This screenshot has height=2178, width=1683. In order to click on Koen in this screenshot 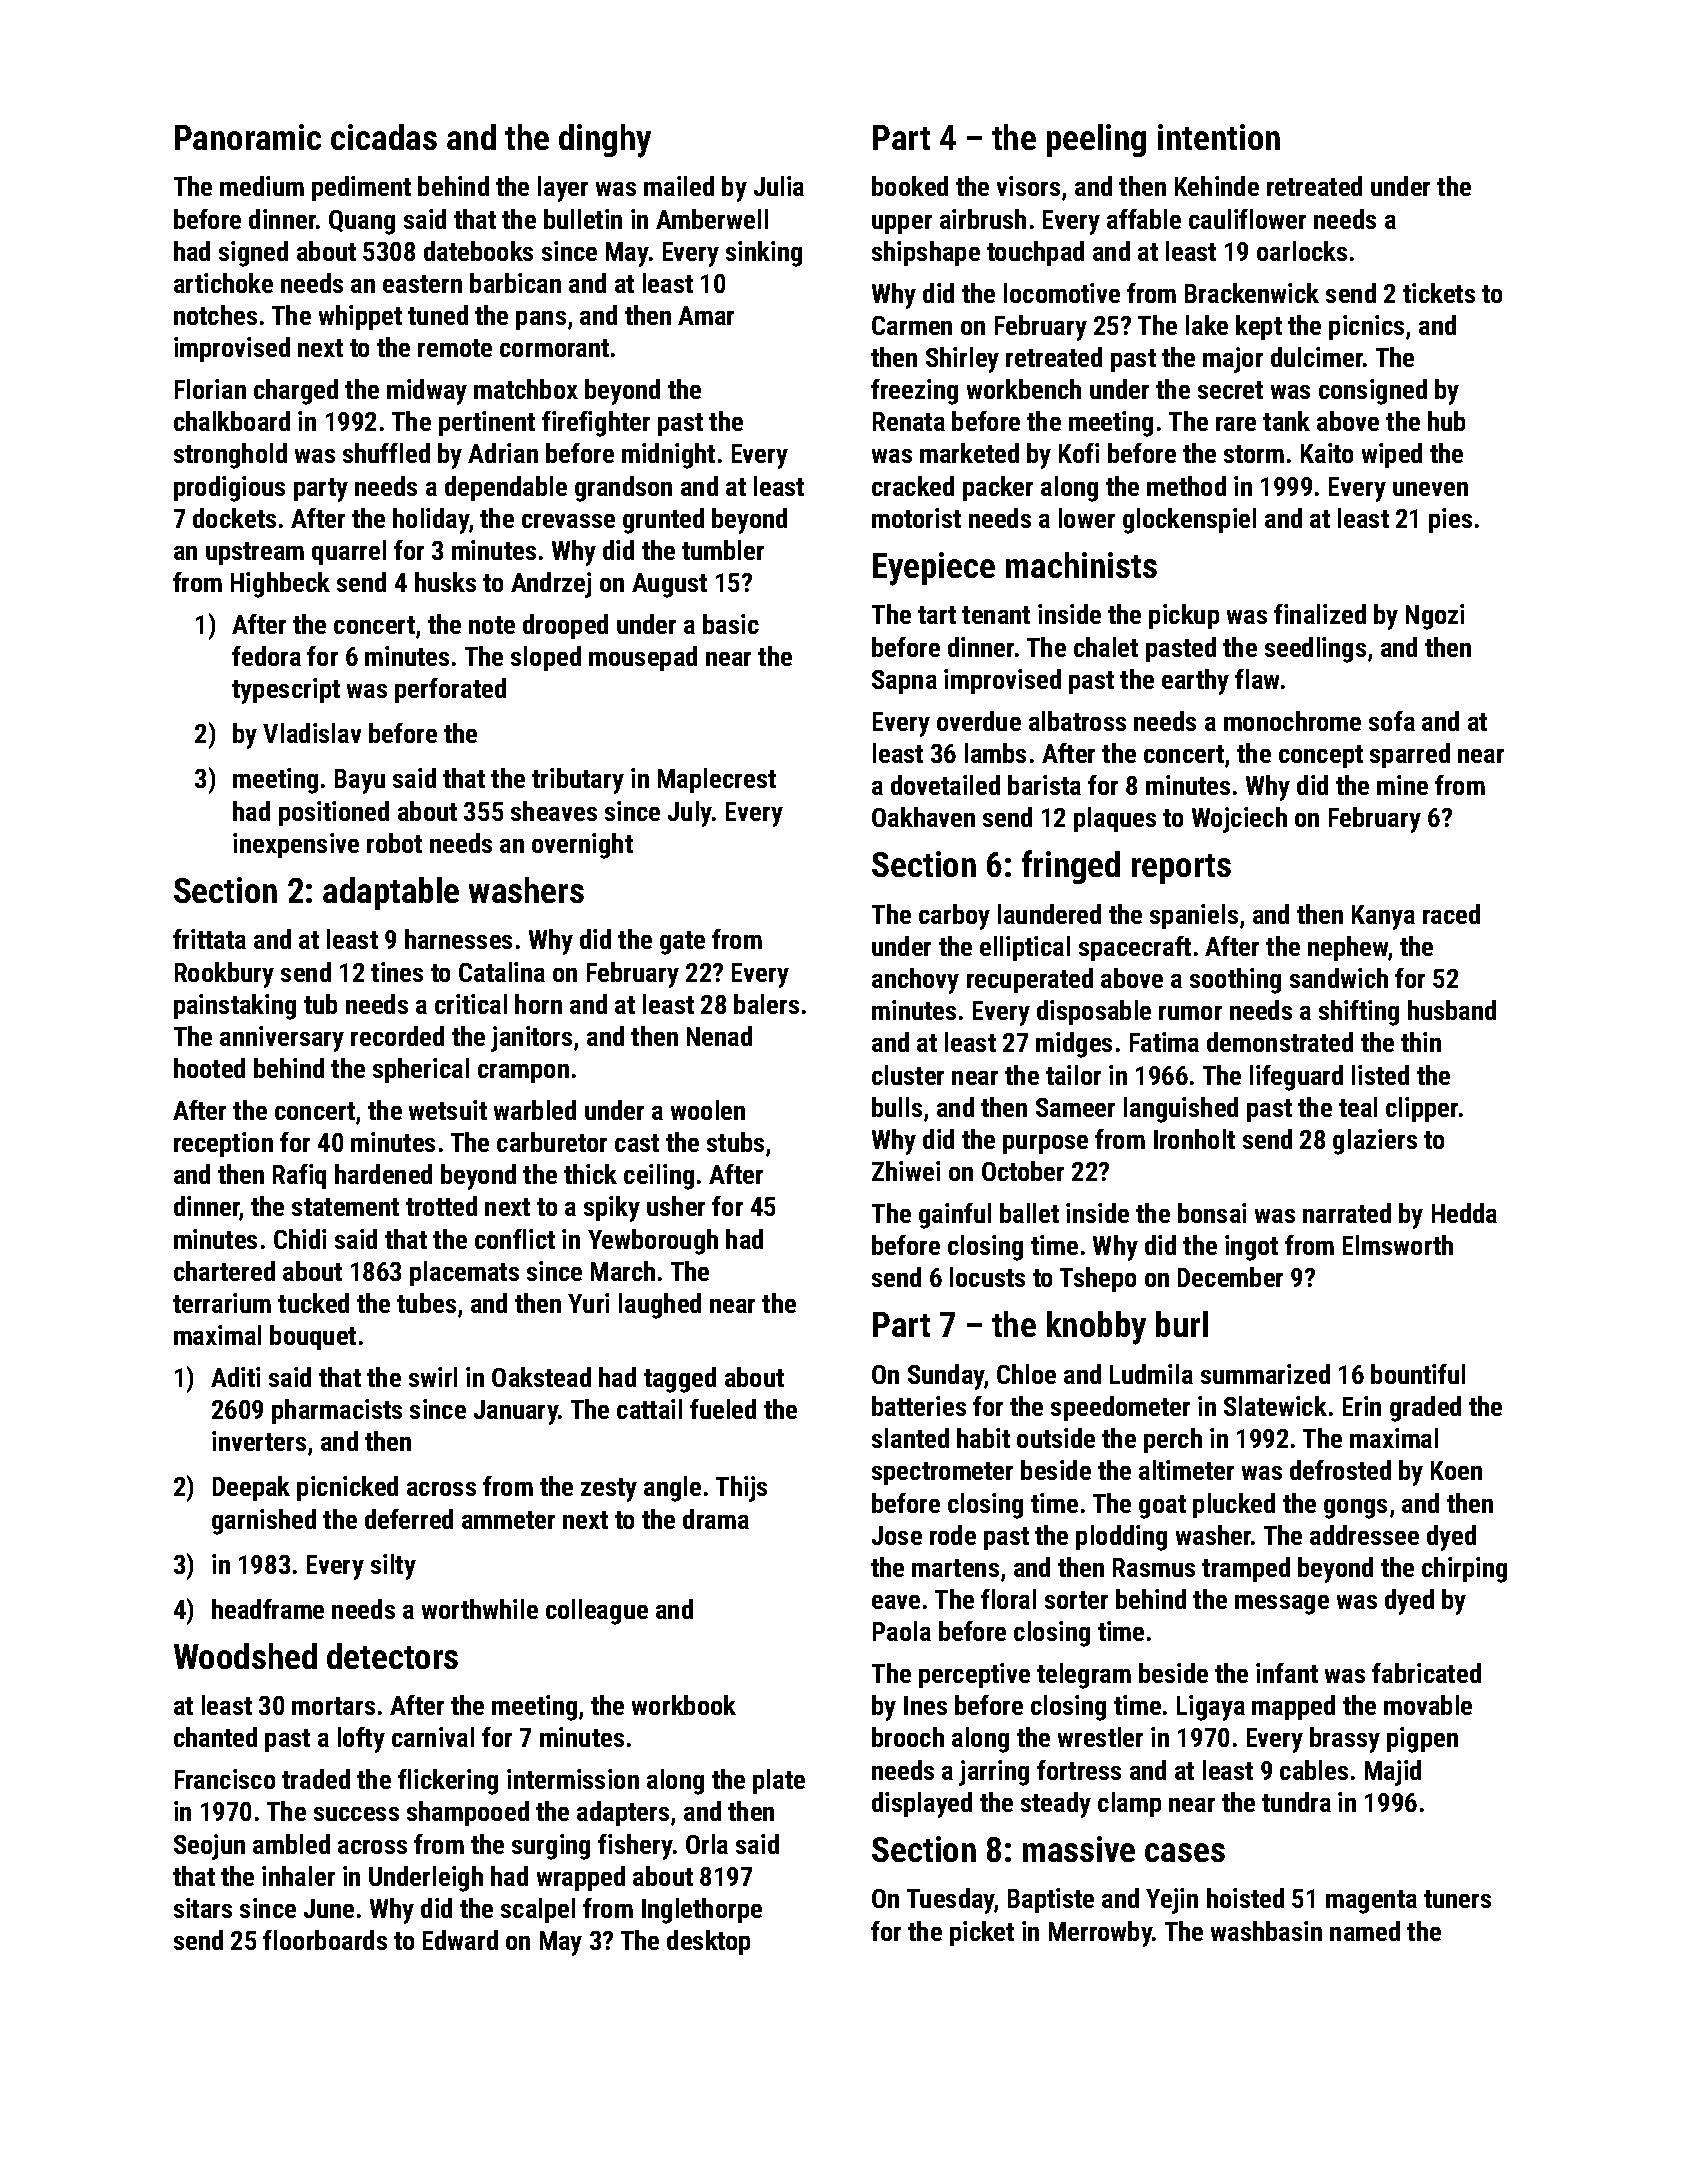, I will do `click(1456, 1470)`.
